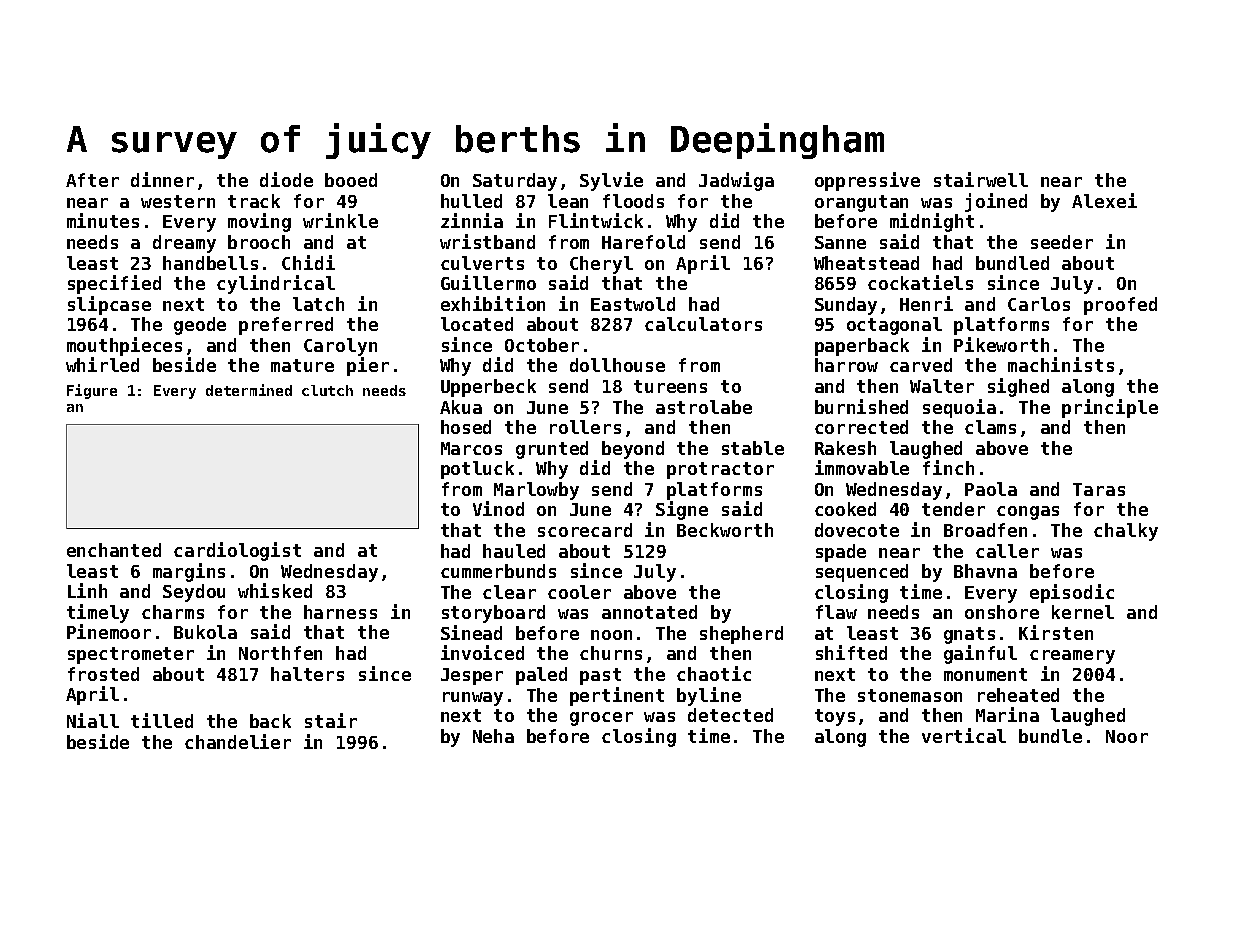 The width and height of the image is (1233, 952). Describe the element at coordinates (1061, 364) in the image. I see `machinists` at that location.
